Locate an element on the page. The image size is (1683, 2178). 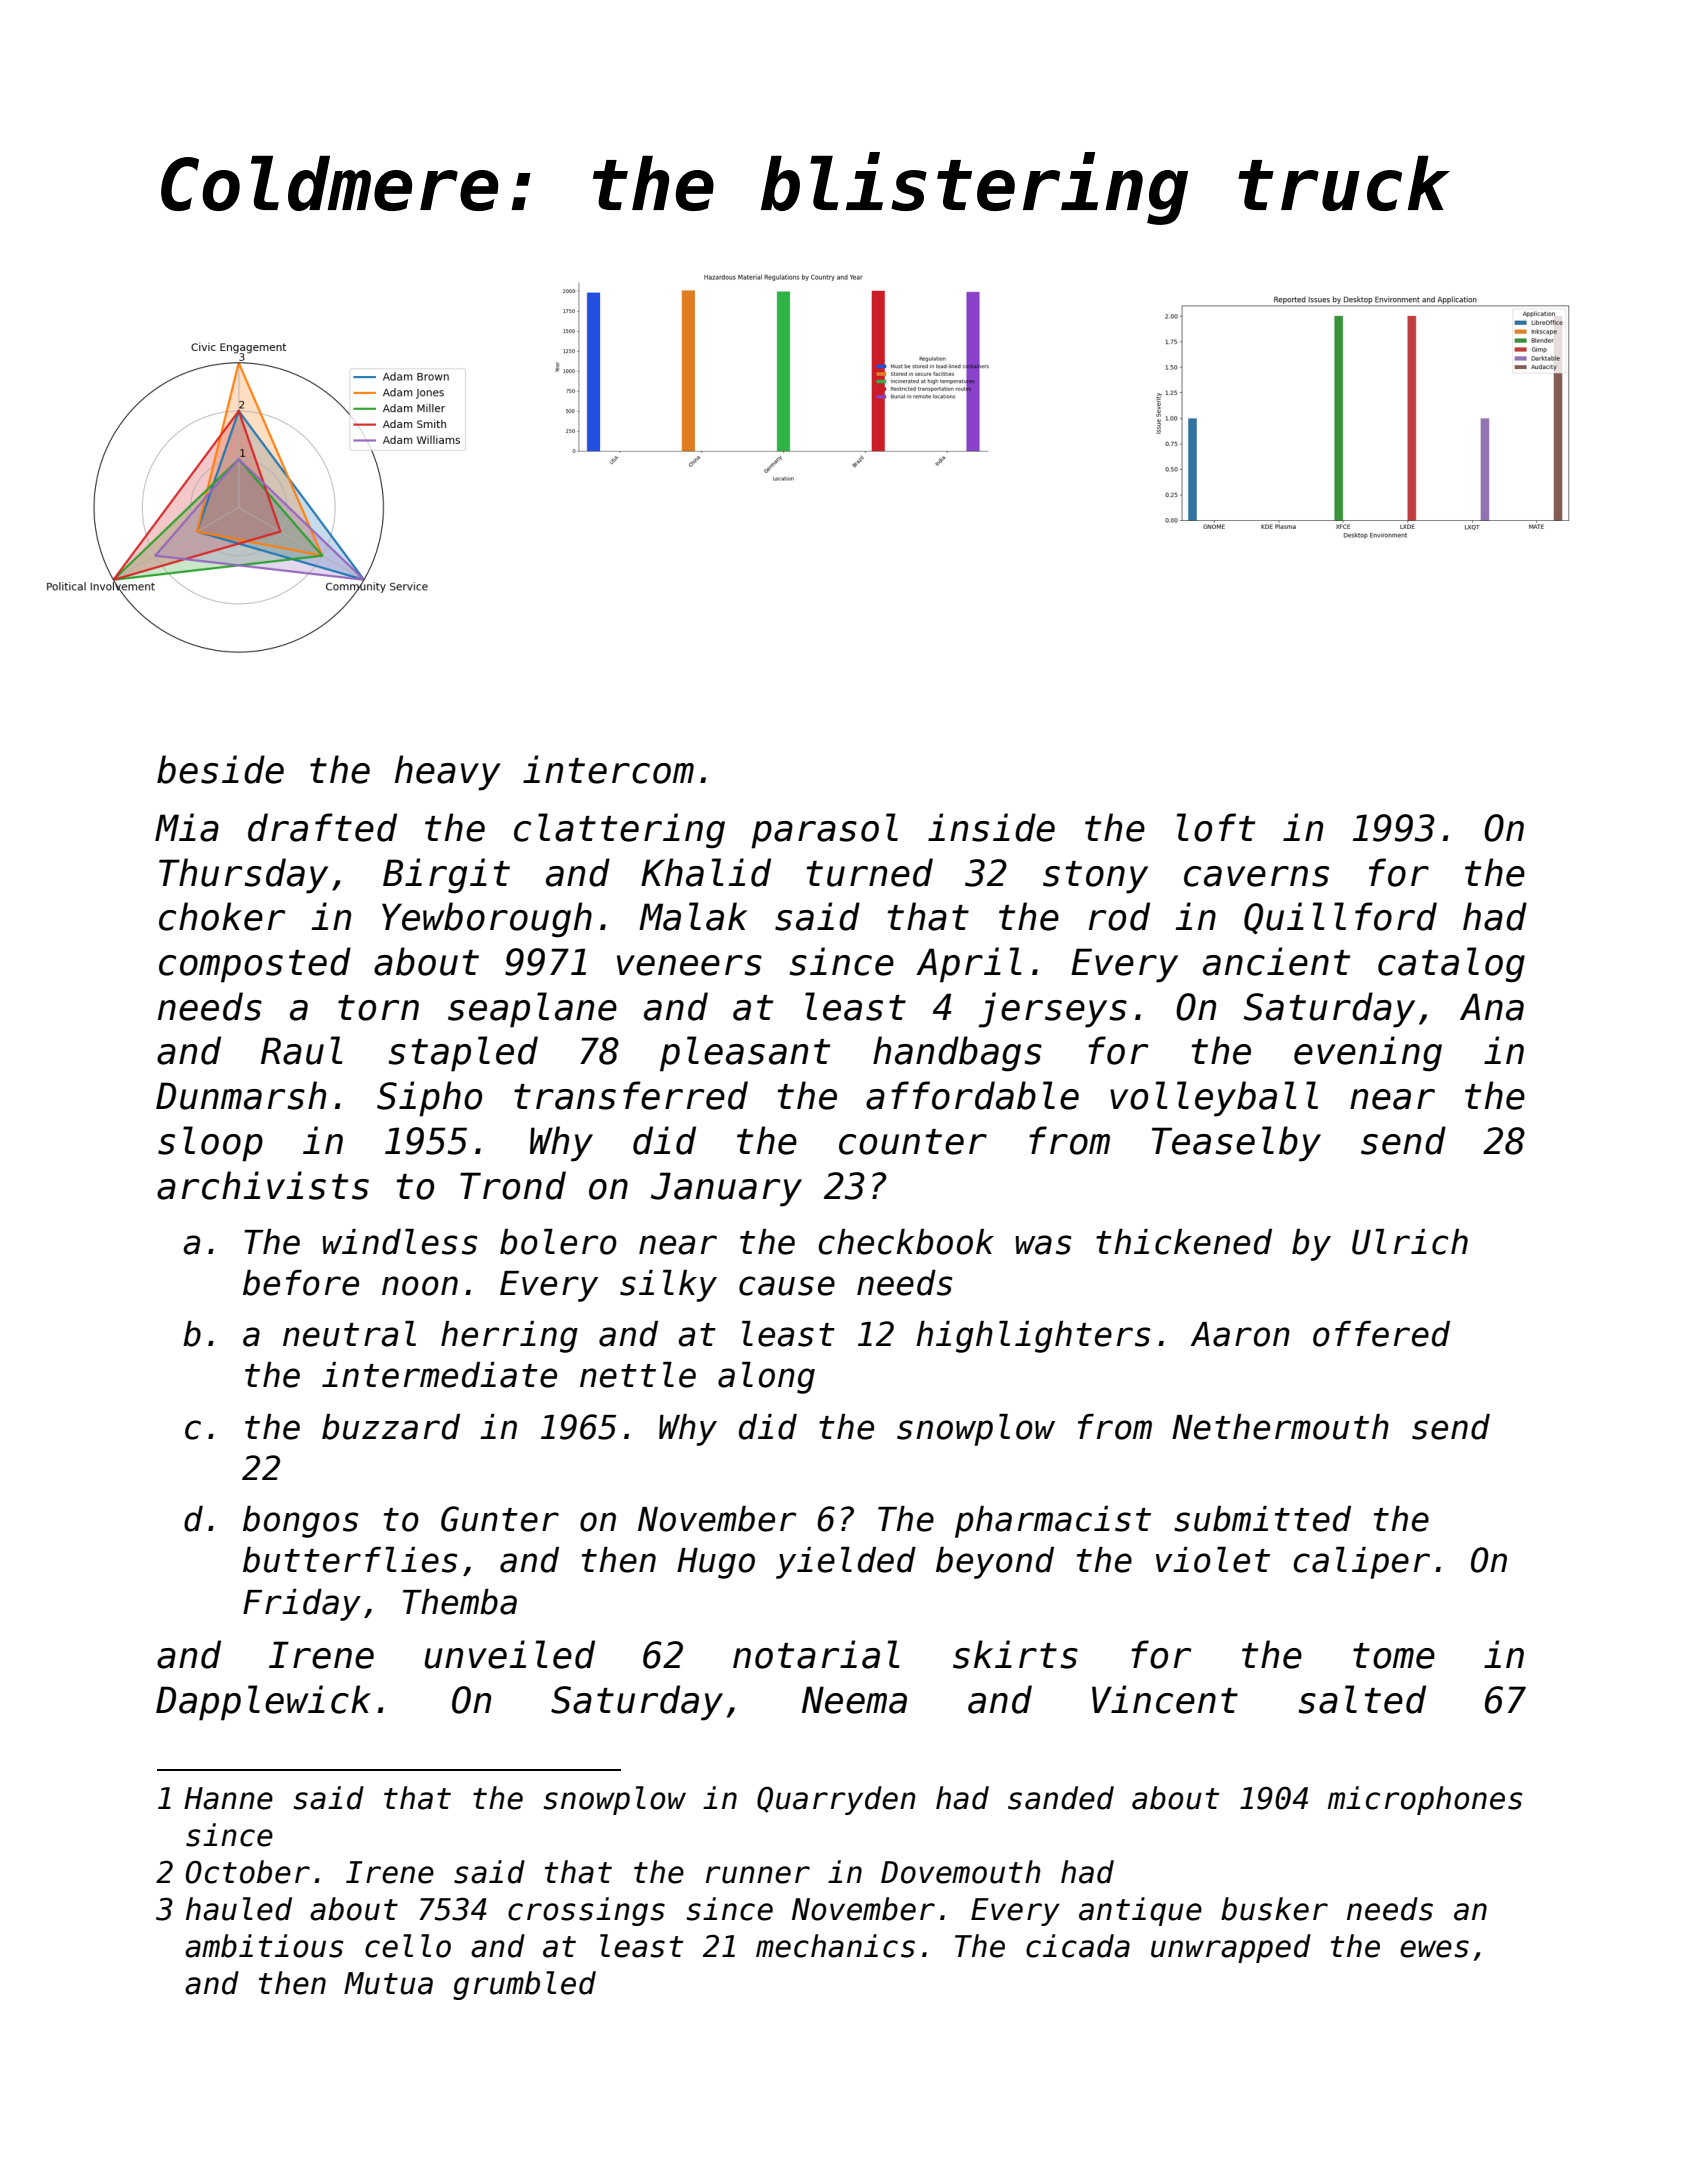
Hanne is located at coordinates (228, 1798).
